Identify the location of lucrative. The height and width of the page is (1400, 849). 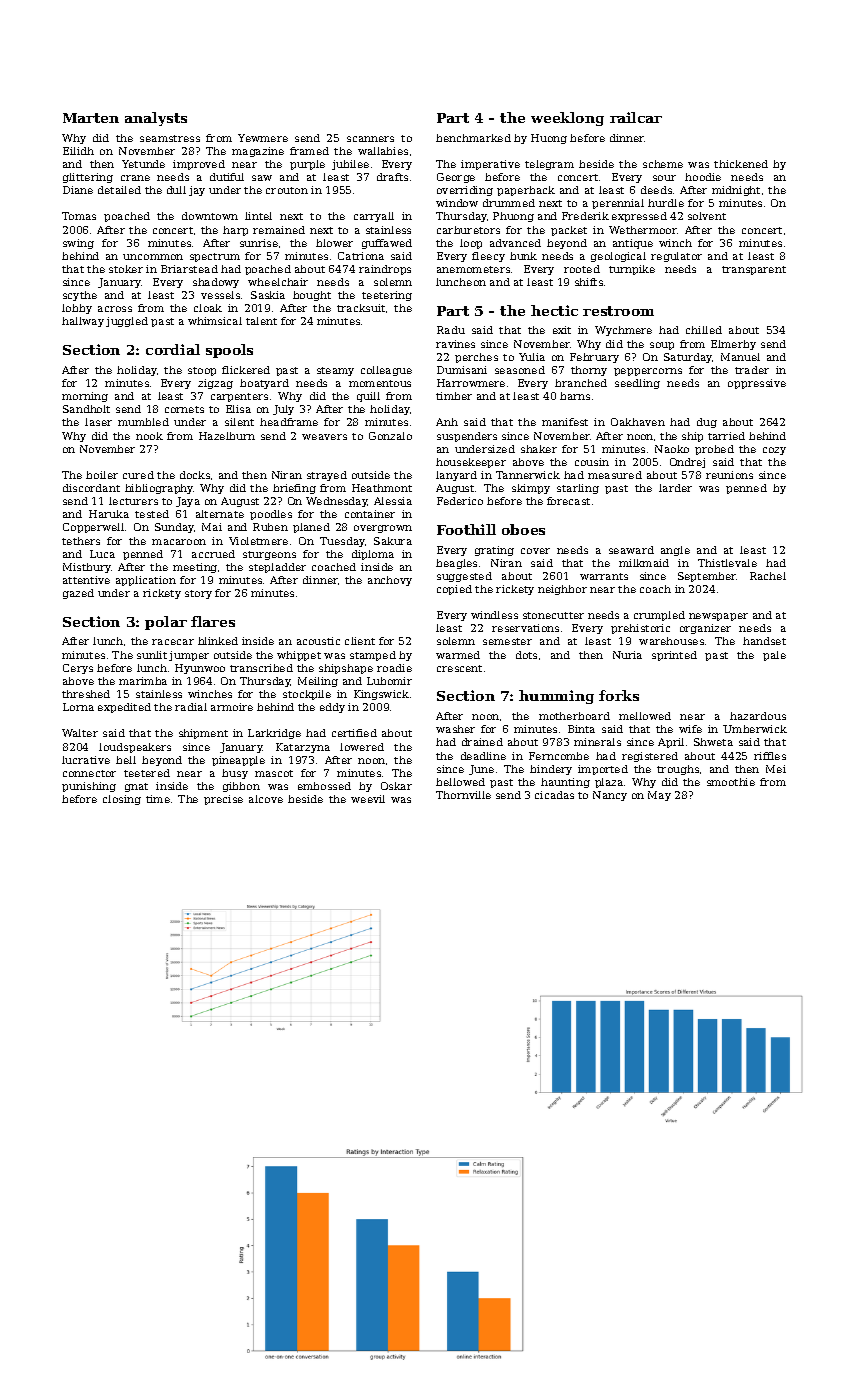
(86, 760).
